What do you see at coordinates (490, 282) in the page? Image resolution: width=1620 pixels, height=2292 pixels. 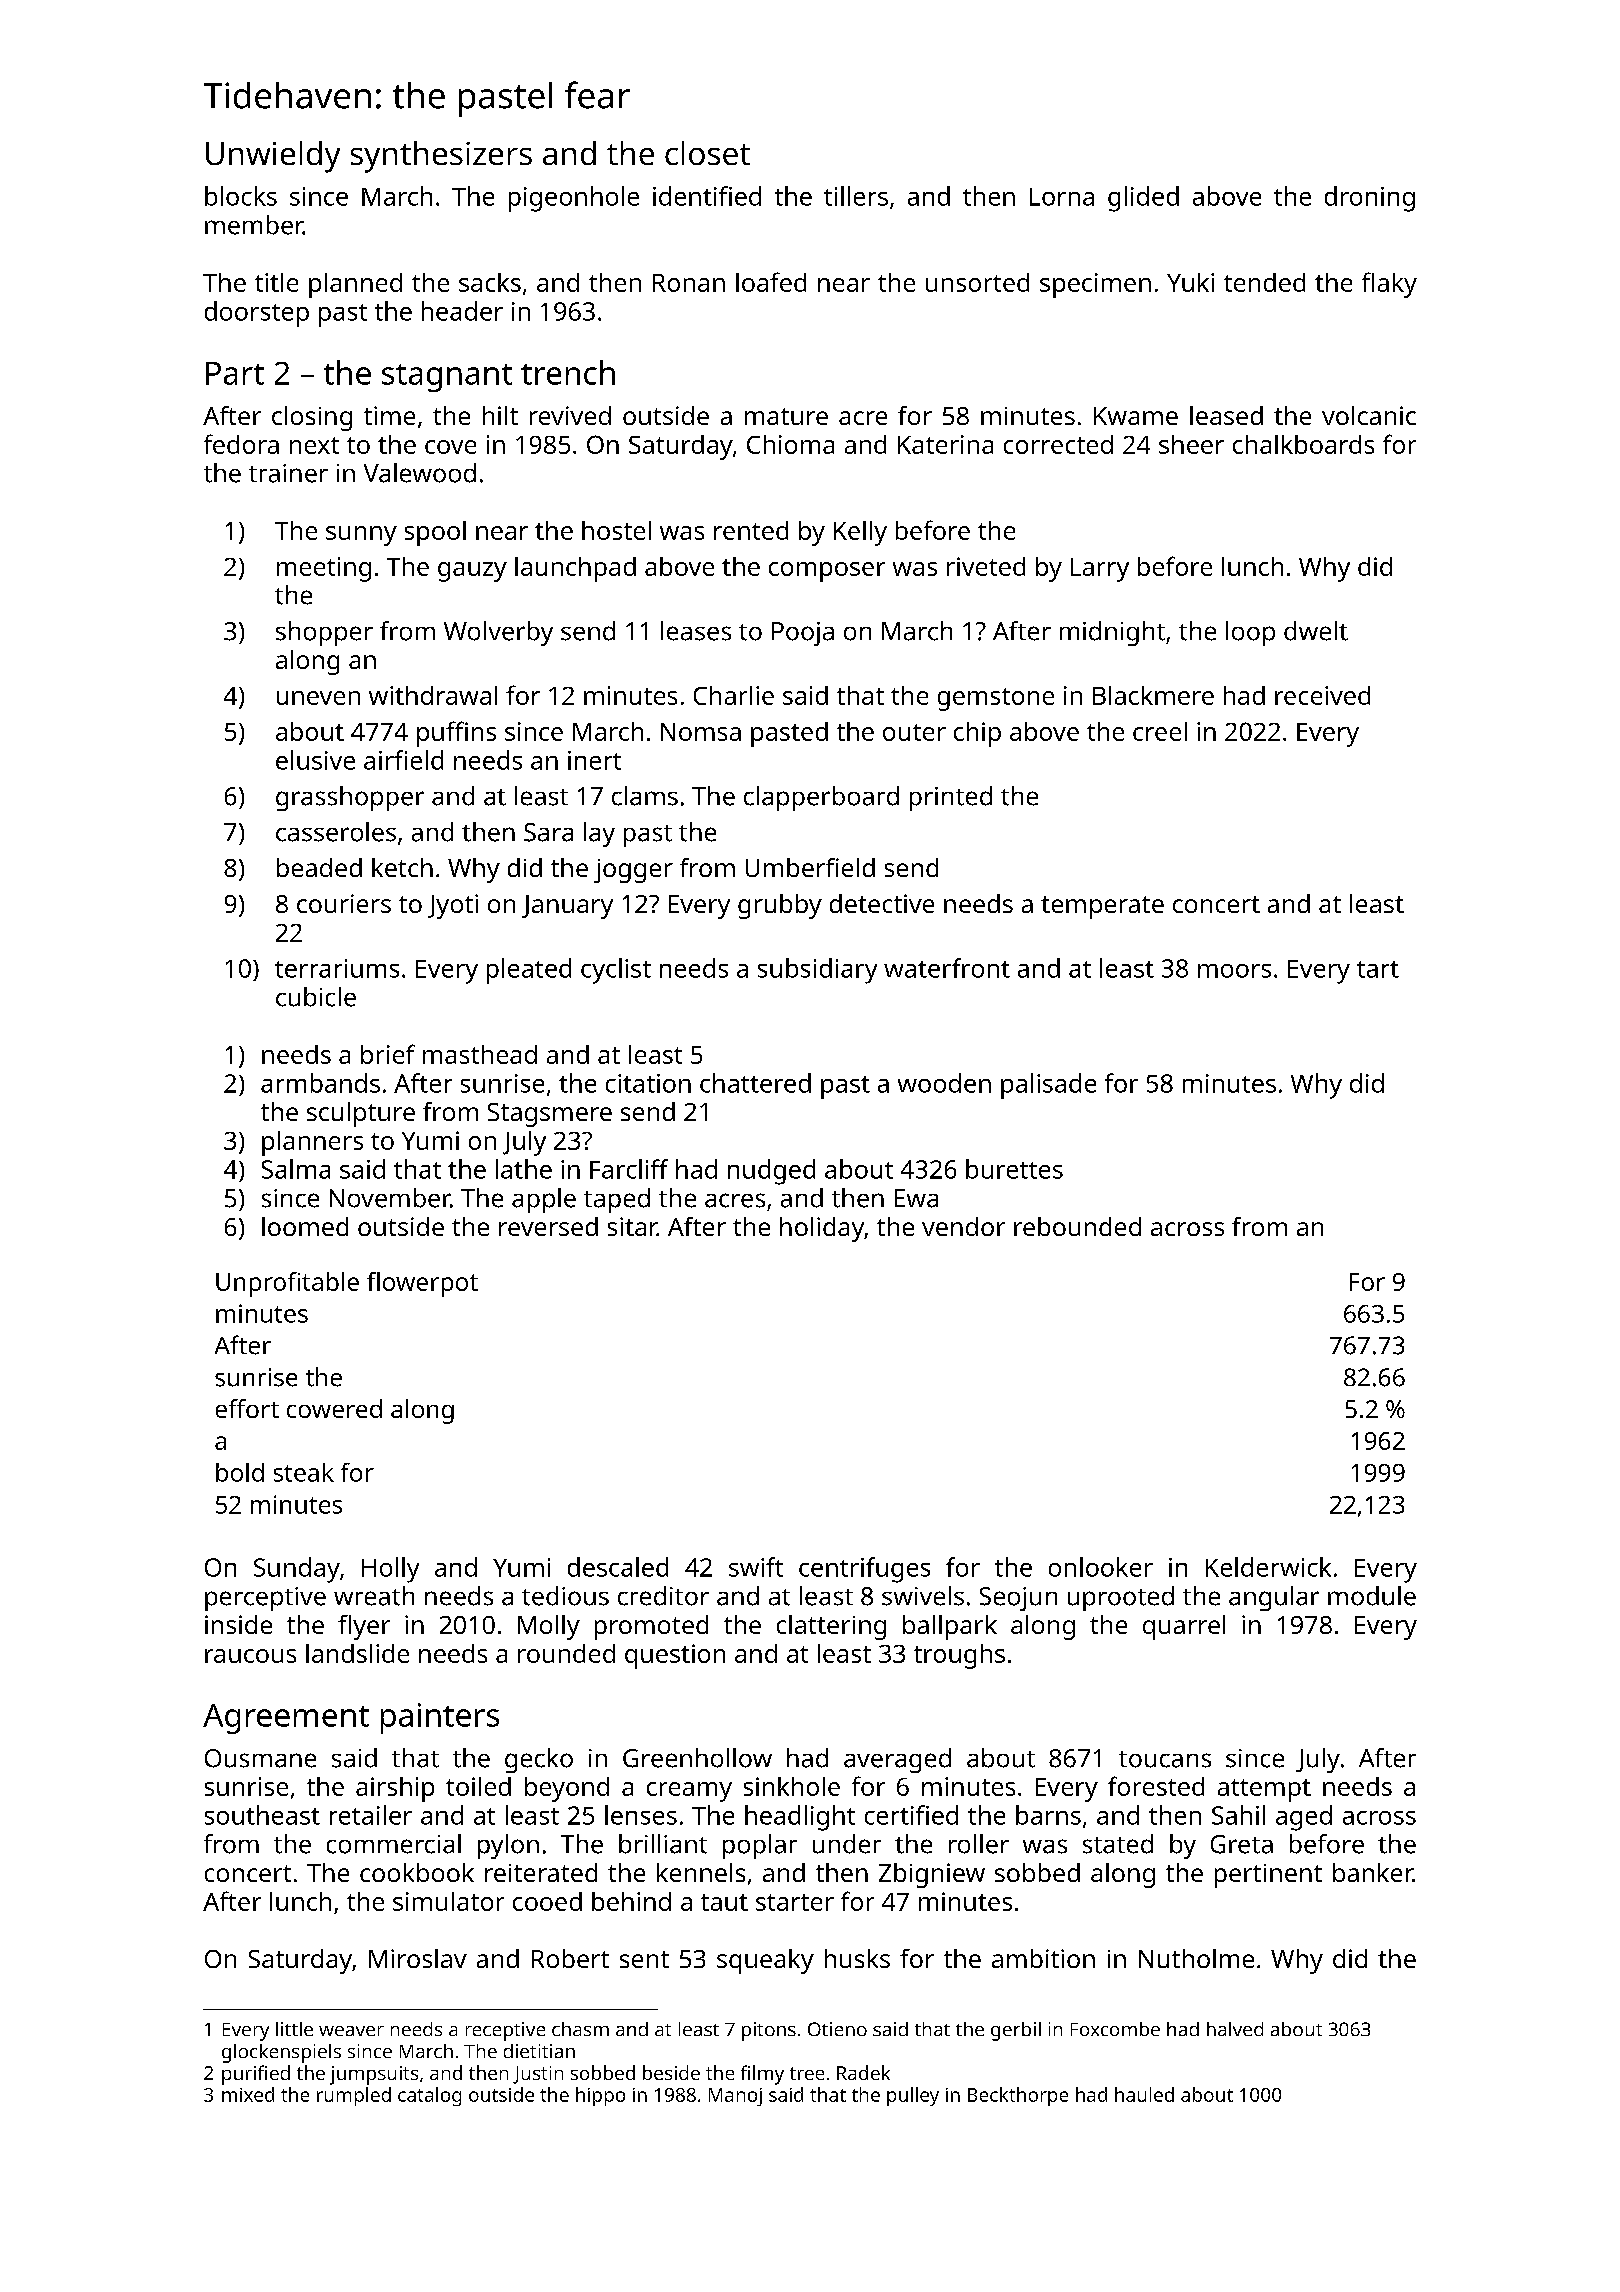 I see `sacks` at bounding box center [490, 282].
